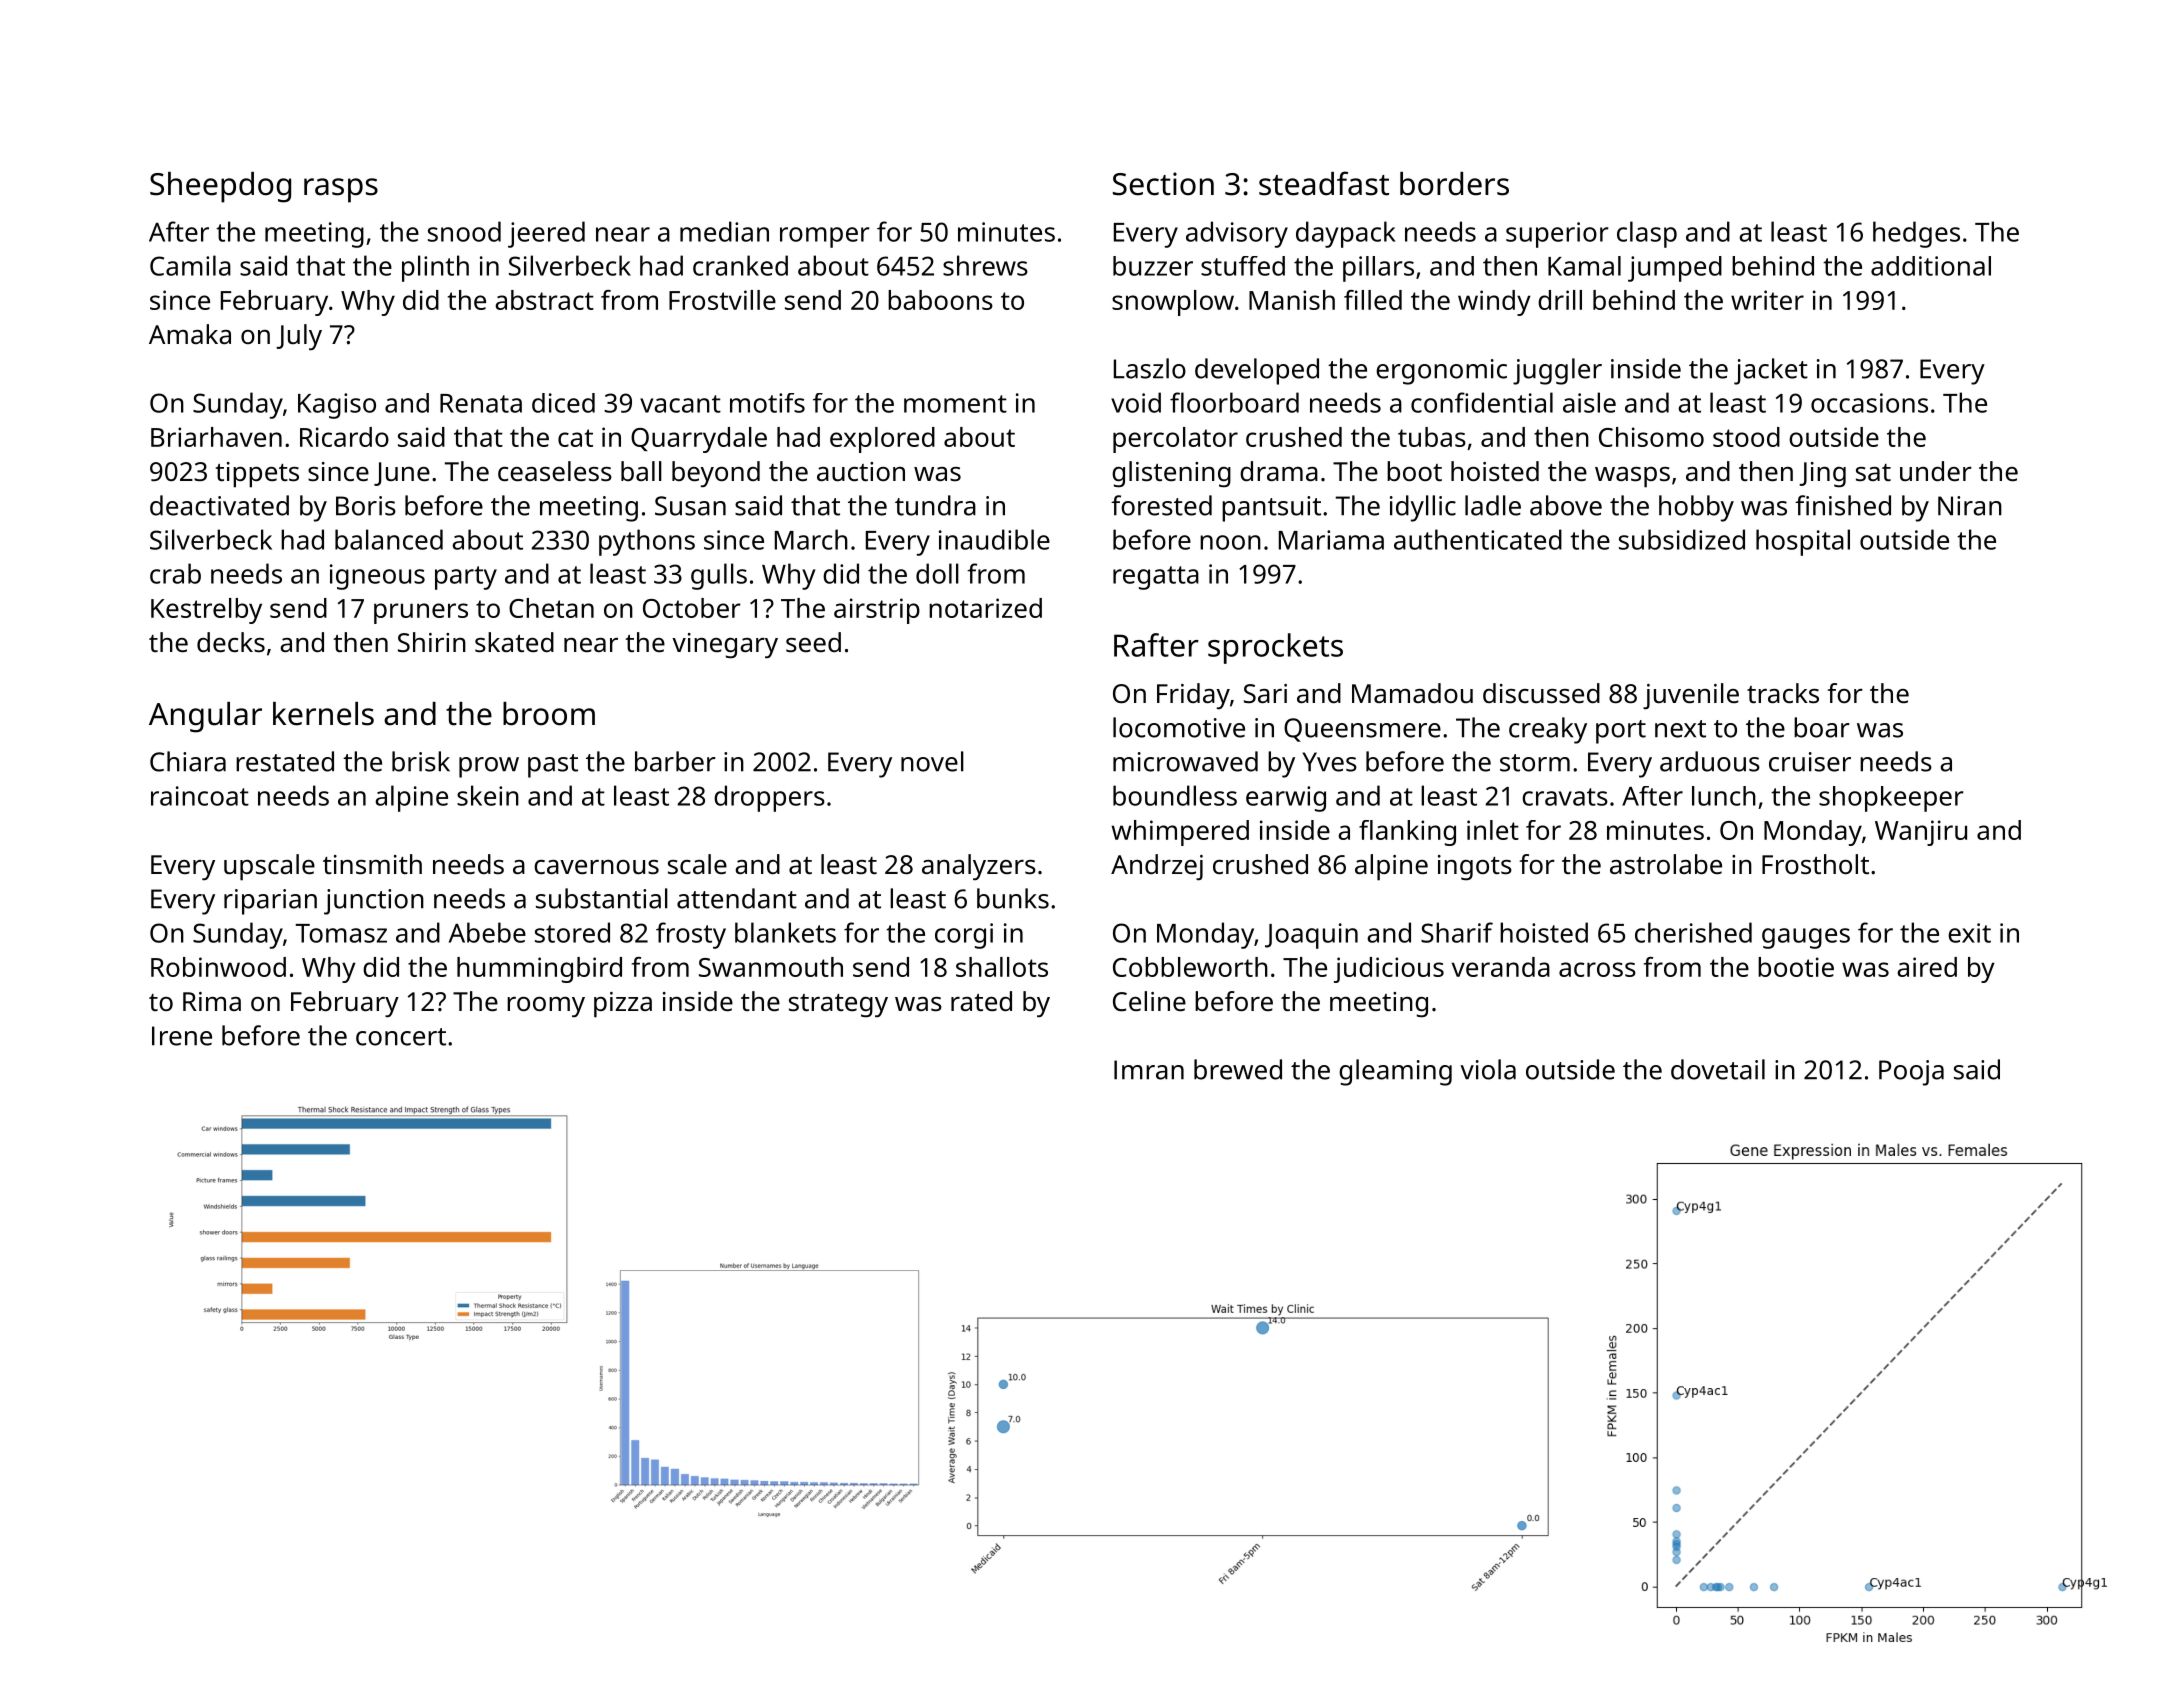 This screenshot has height=1683, width=2178. Describe the element at coordinates (1746, 437) in the screenshot. I see `stood` at that location.
